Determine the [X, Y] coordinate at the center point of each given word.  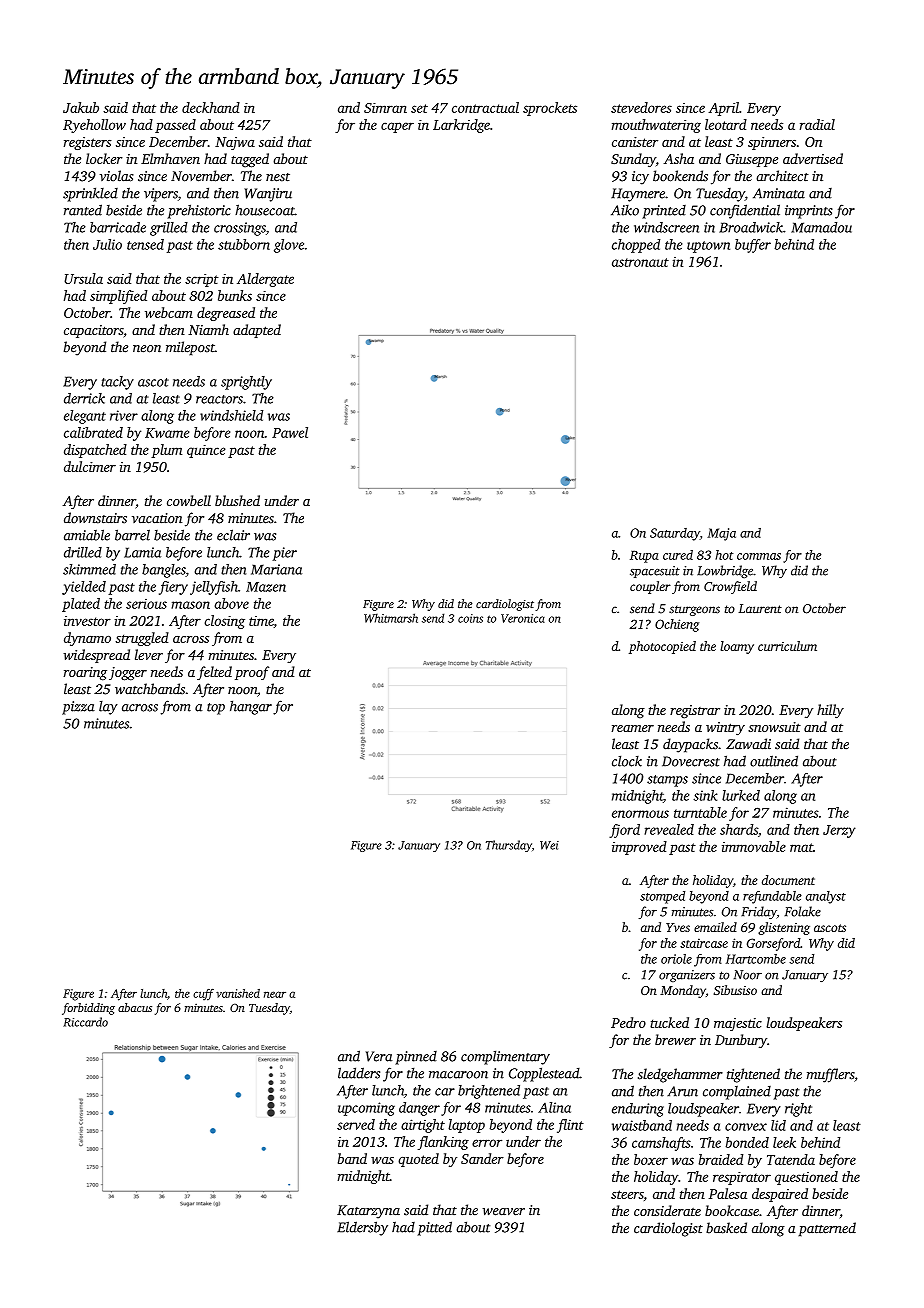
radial [817, 124]
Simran [385, 108]
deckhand [211, 107]
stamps [667, 781]
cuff [203, 995]
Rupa [644, 557]
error [487, 1143]
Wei [549, 845]
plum [166, 451]
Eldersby [362, 1228]
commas [759, 556]
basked [726, 1228]
